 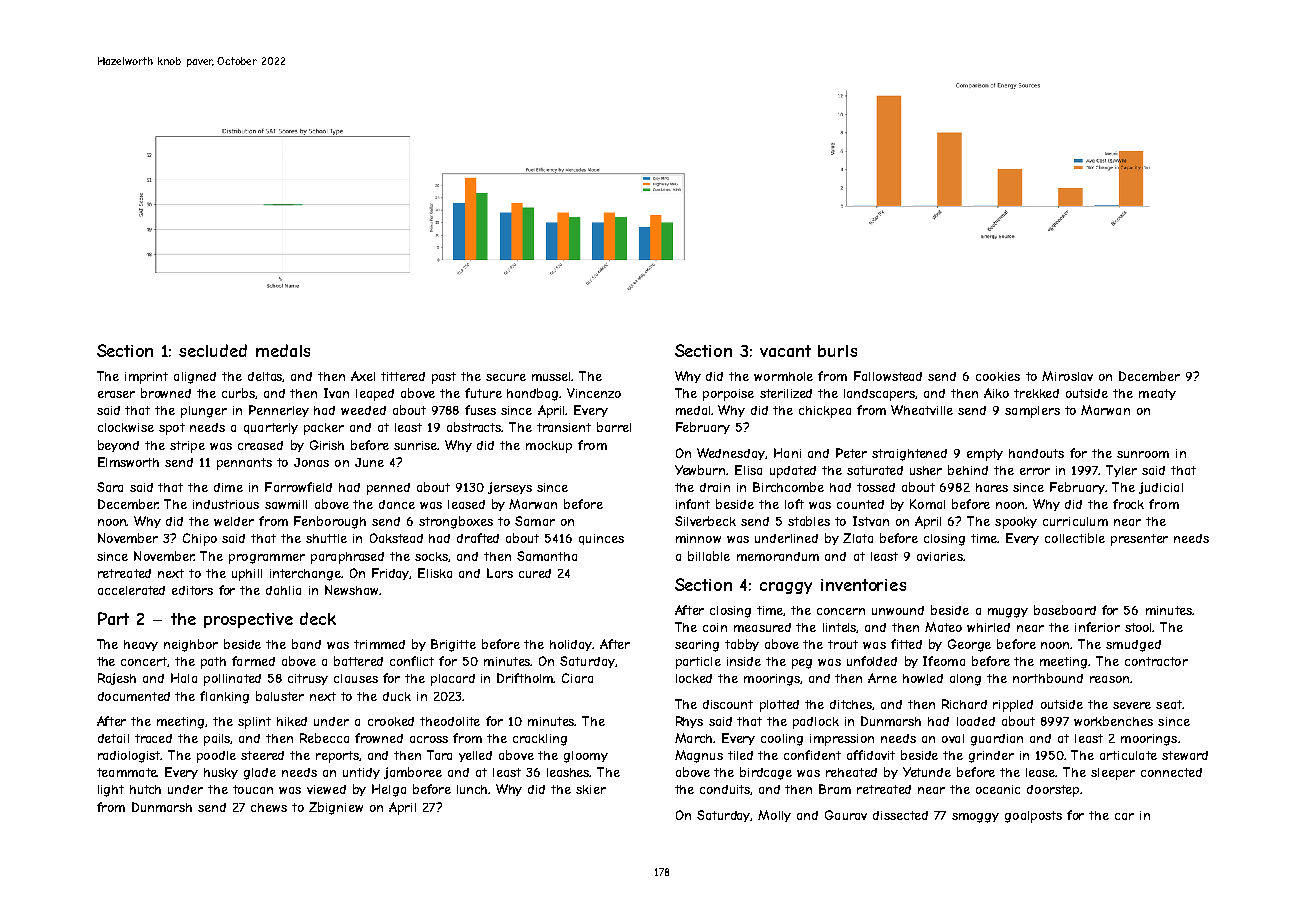 What do you see at coordinates (298, 487) in the image?
I see `Farrowfield` at bounding box center [298, 487].
